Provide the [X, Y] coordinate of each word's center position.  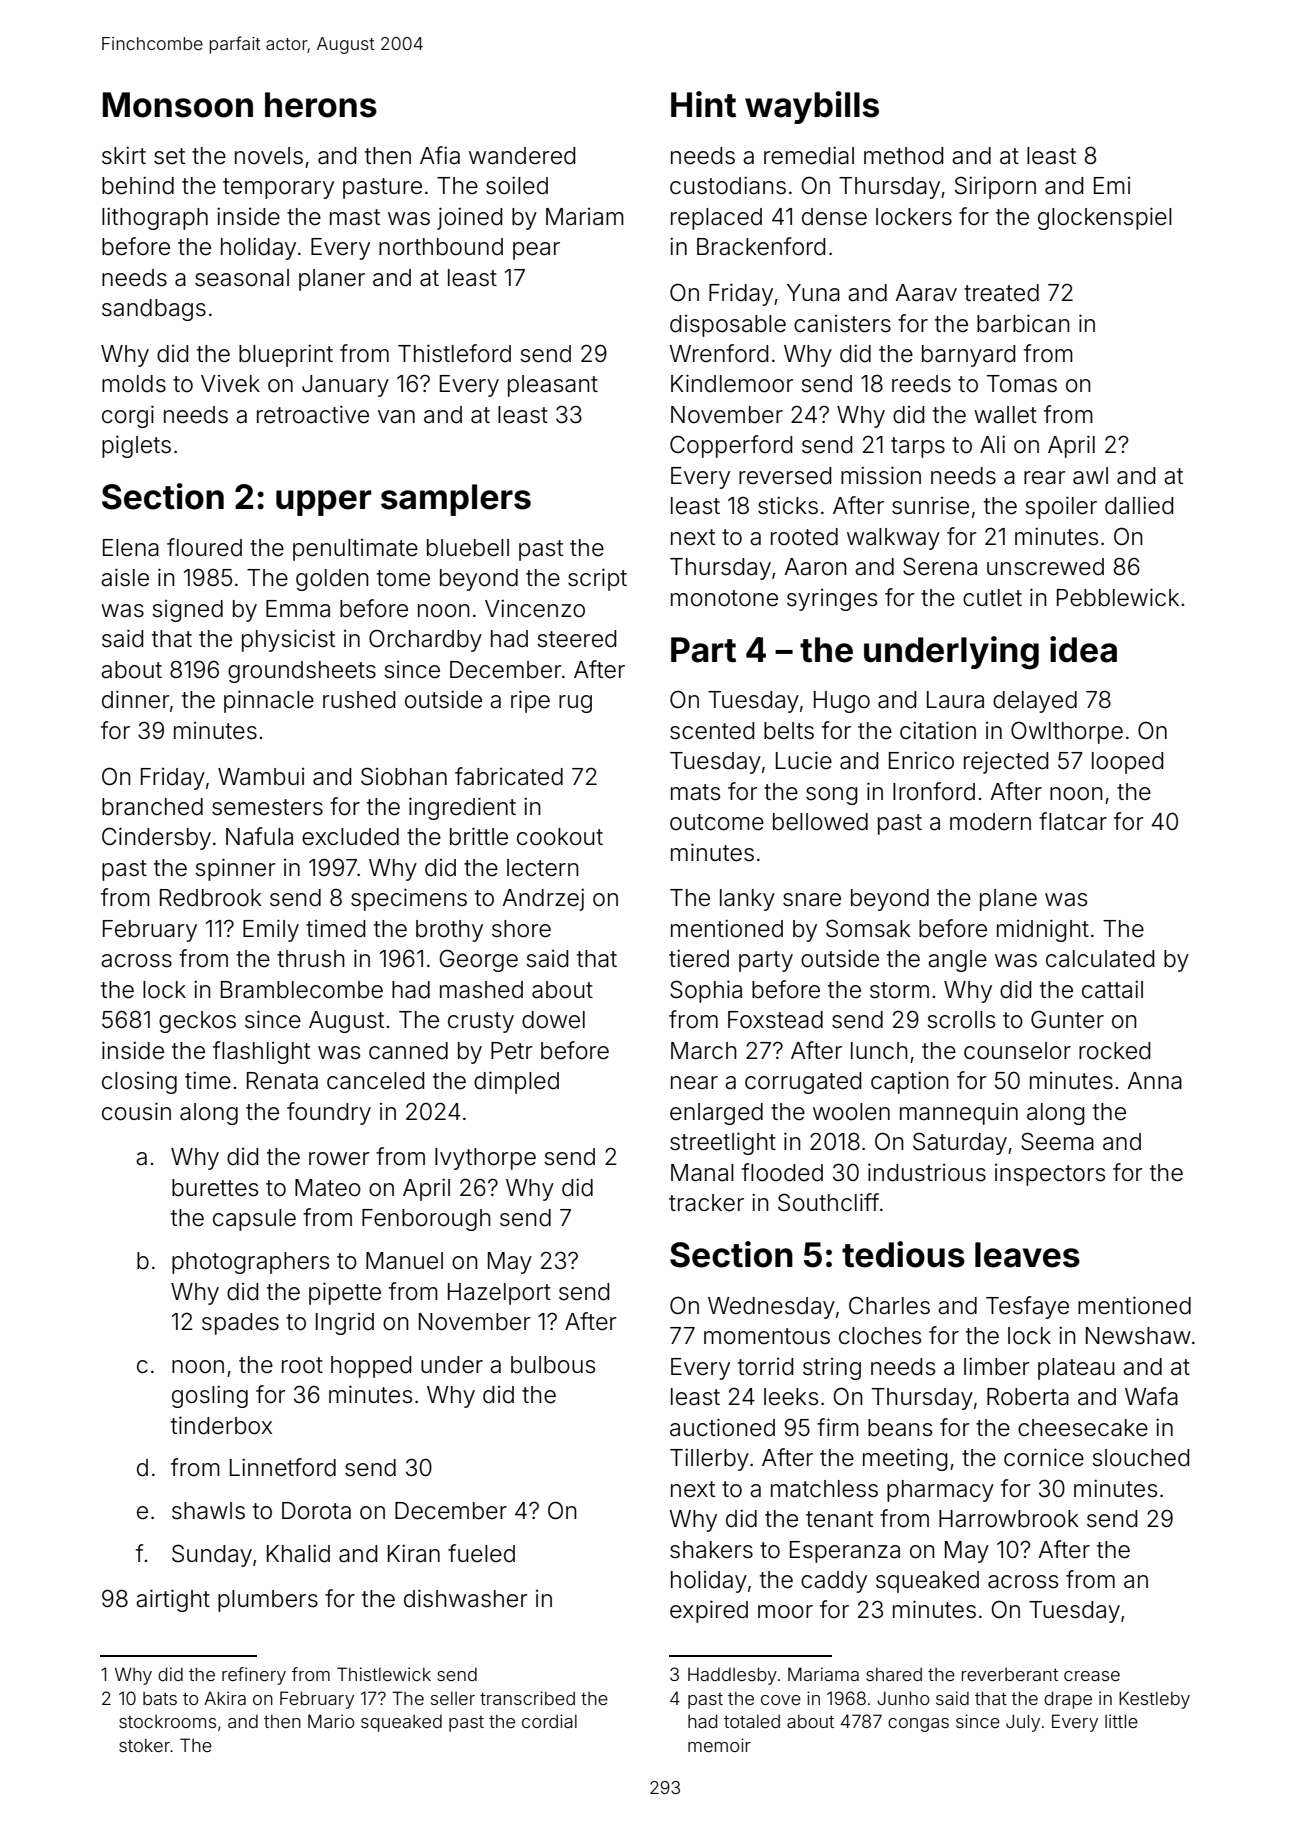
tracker [706, 1203]
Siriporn [995, 187]
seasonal [242, 278]
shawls [208, 1511]
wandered [522, 156]
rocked [1114, 1051]
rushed [359, 700]
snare [812, 900]
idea [1083, 649]
